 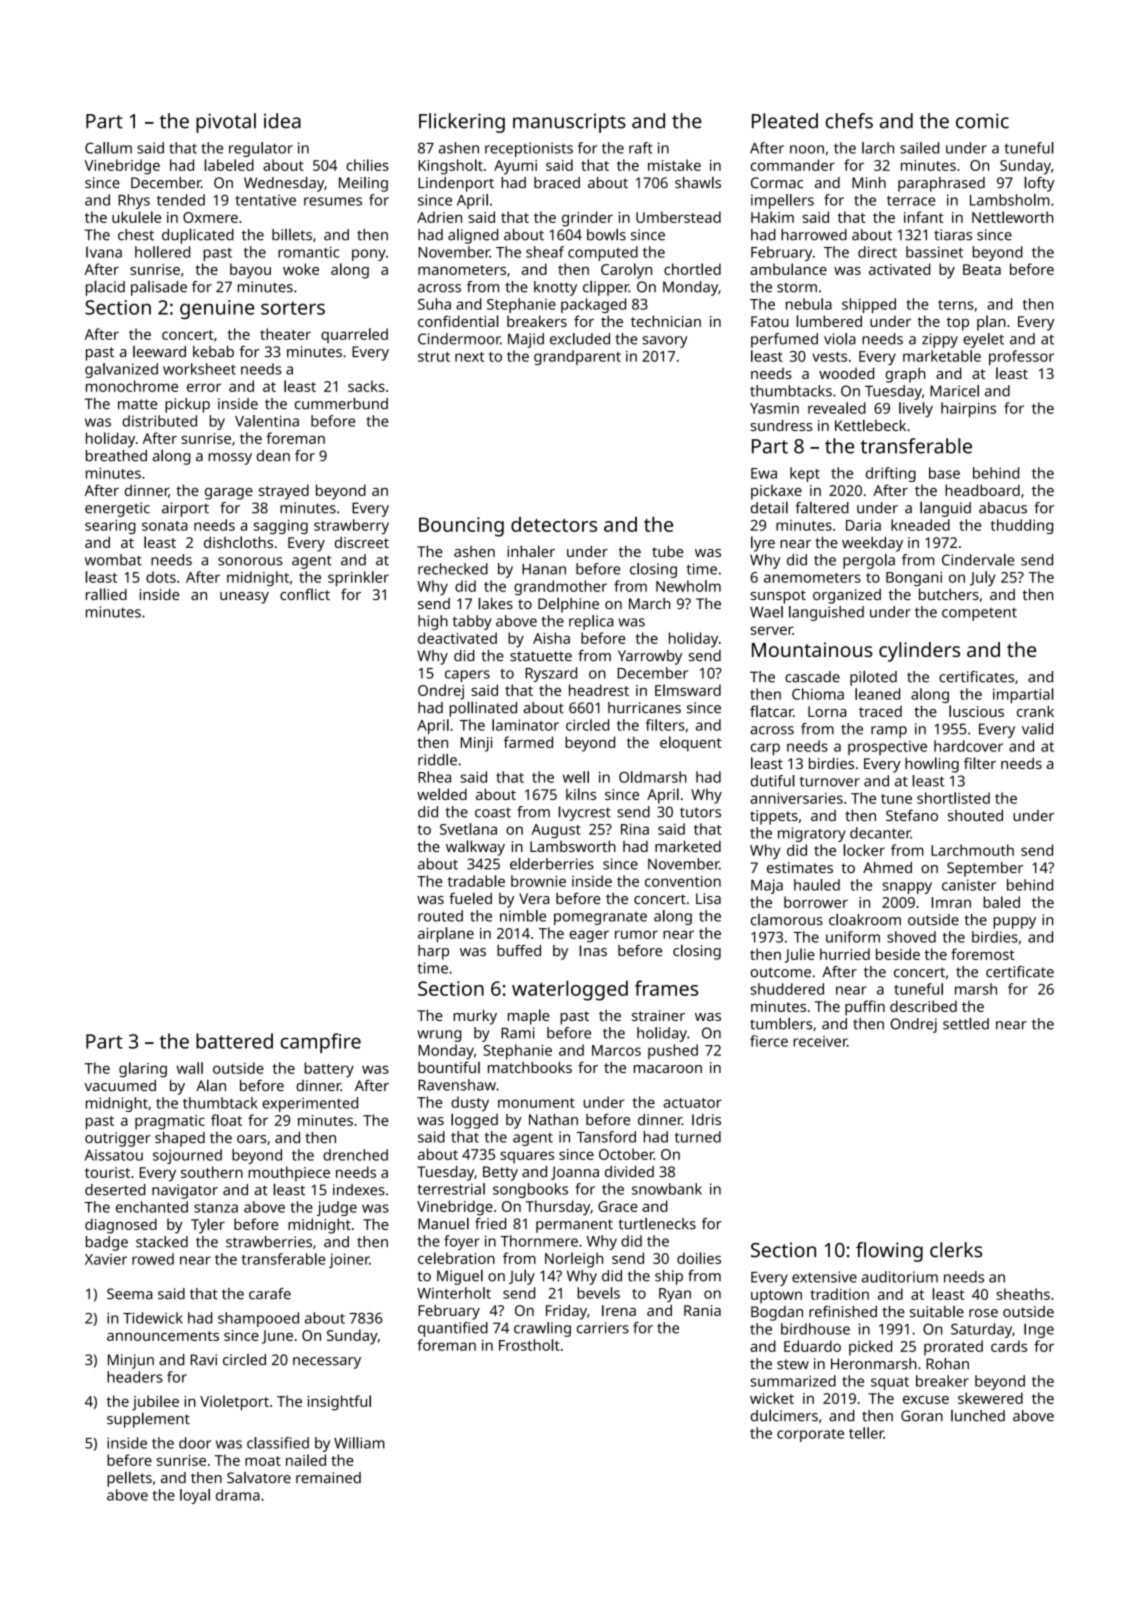 I want to click on Ahmed, so click(x=887, y=867).
